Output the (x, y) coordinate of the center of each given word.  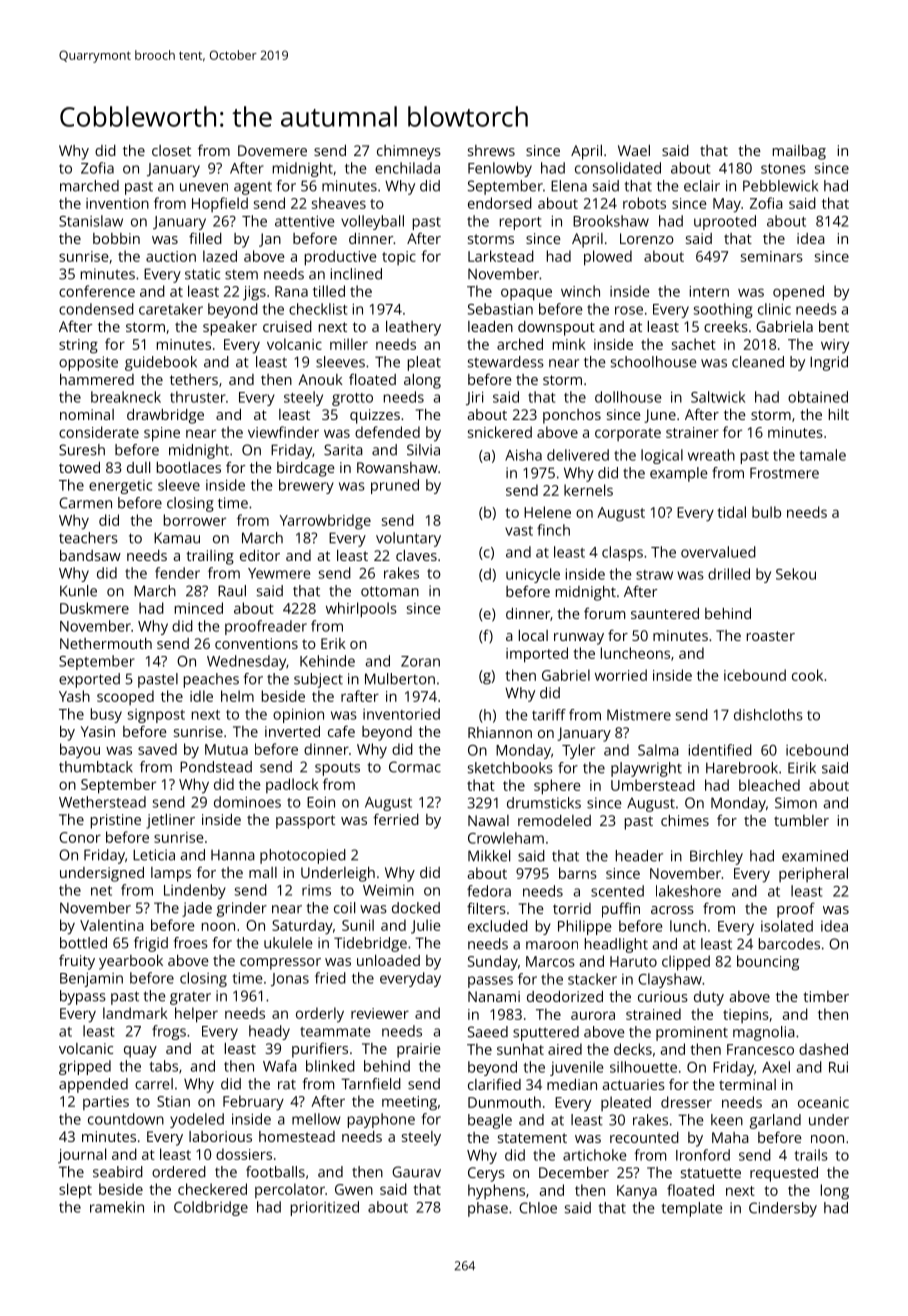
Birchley (716, 857)
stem (241, 275)
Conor (80, 837)
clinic (774, 309)
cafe (341, 731)
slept (75, 1191)
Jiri (474, 398)
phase (488, 1209)
